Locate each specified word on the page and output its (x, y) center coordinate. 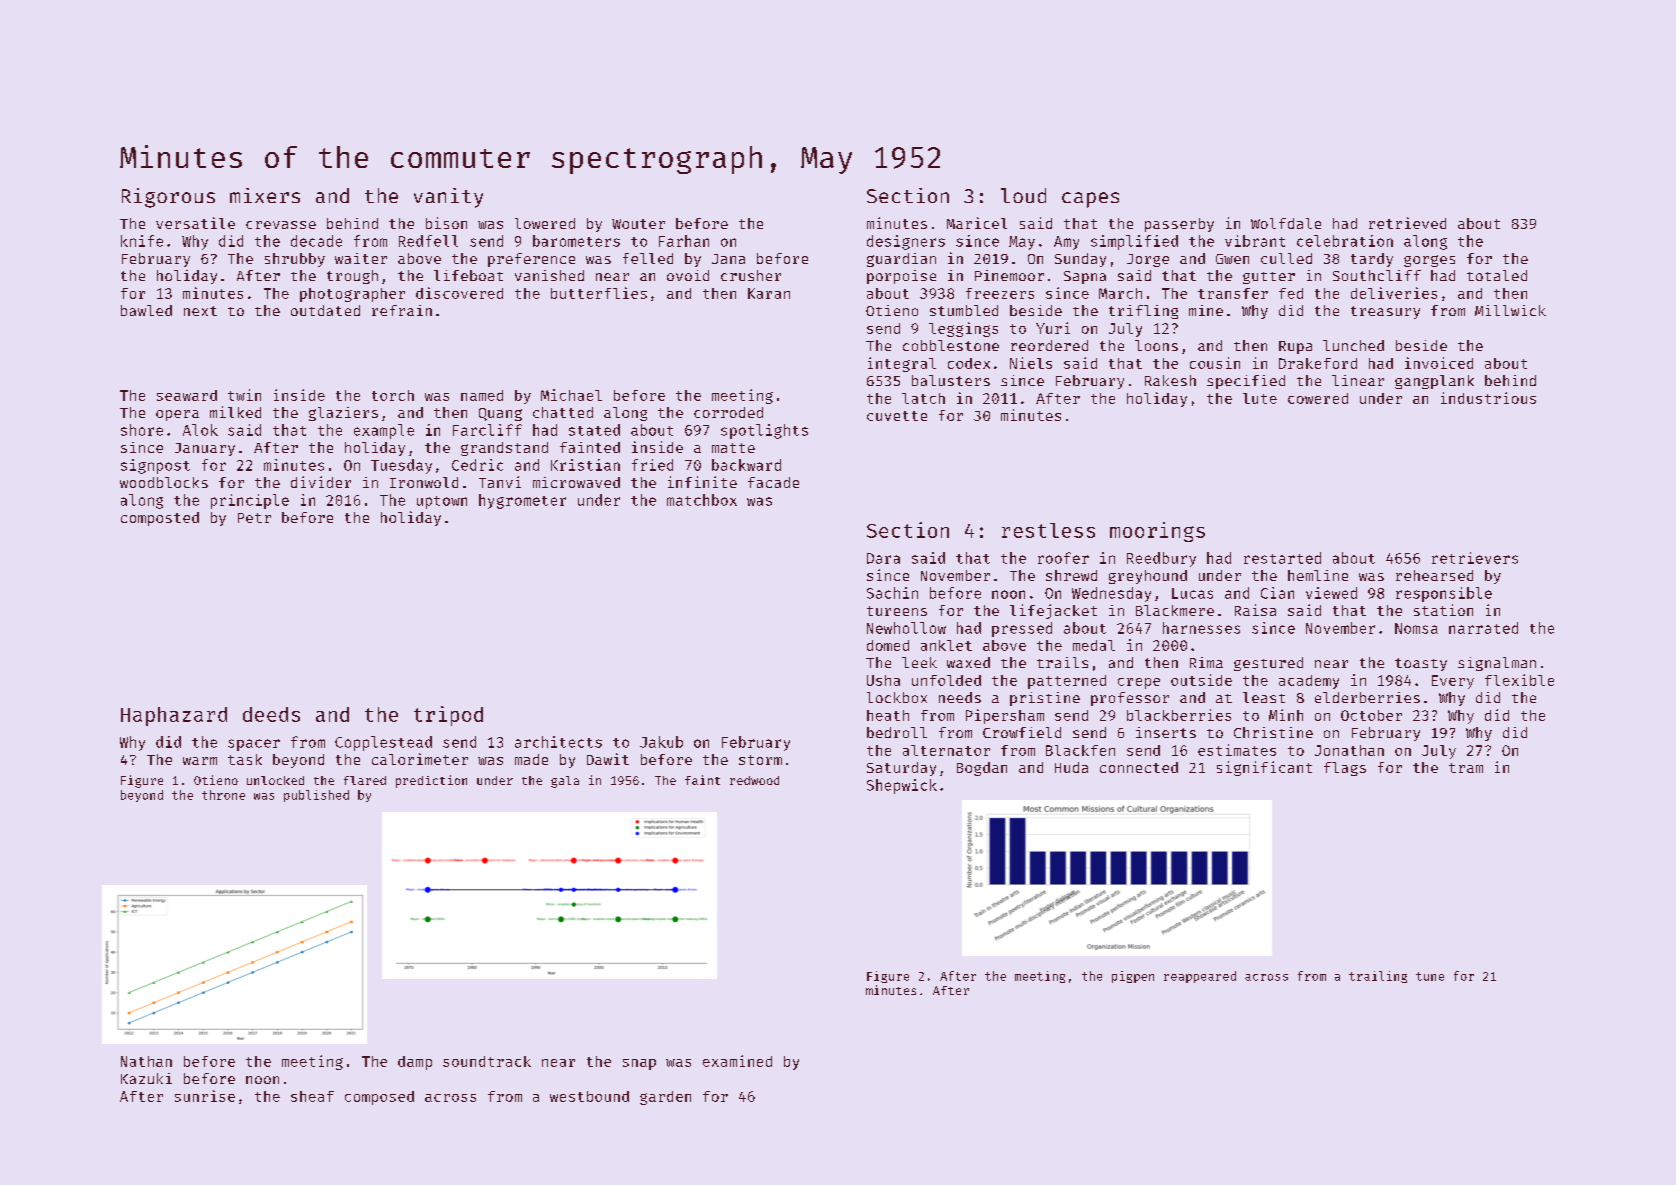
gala (565, 782)
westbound (589, 1096)
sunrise (205, 1096)
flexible (1519, 680)
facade (773, 482)
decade (316, 241)
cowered (1318, 398)
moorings (1157, 532)
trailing (1378, 977)
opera (177, 415)
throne (223, 795)
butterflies (599, 293)
